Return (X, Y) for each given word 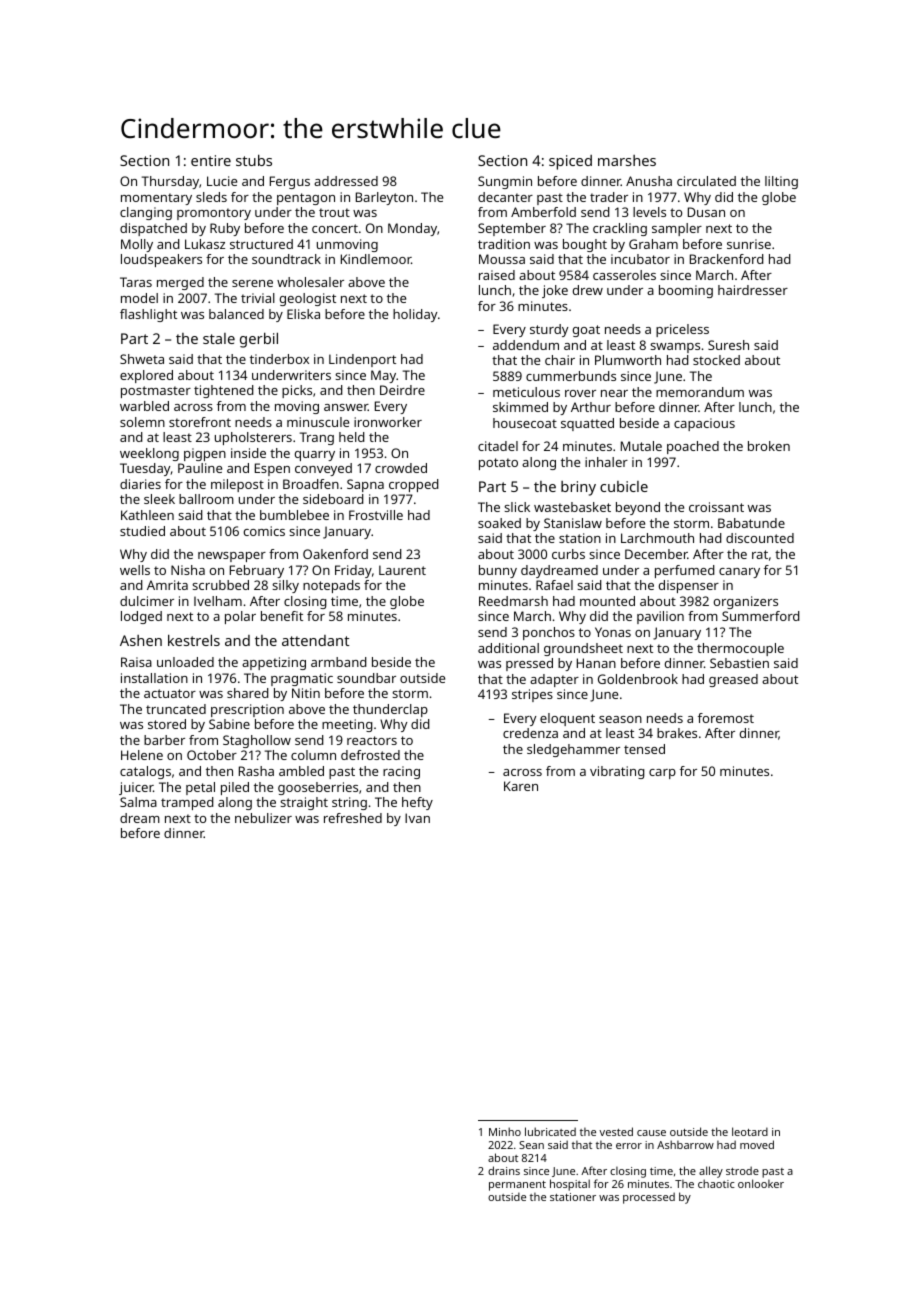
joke (555, 291)
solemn (142, 422)
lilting (781, 182)
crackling (620, 229)
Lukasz (205, 244)
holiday (415, 315)
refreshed (353, 818)
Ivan (417, 818)
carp (662, 774)
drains (504, 1170)
